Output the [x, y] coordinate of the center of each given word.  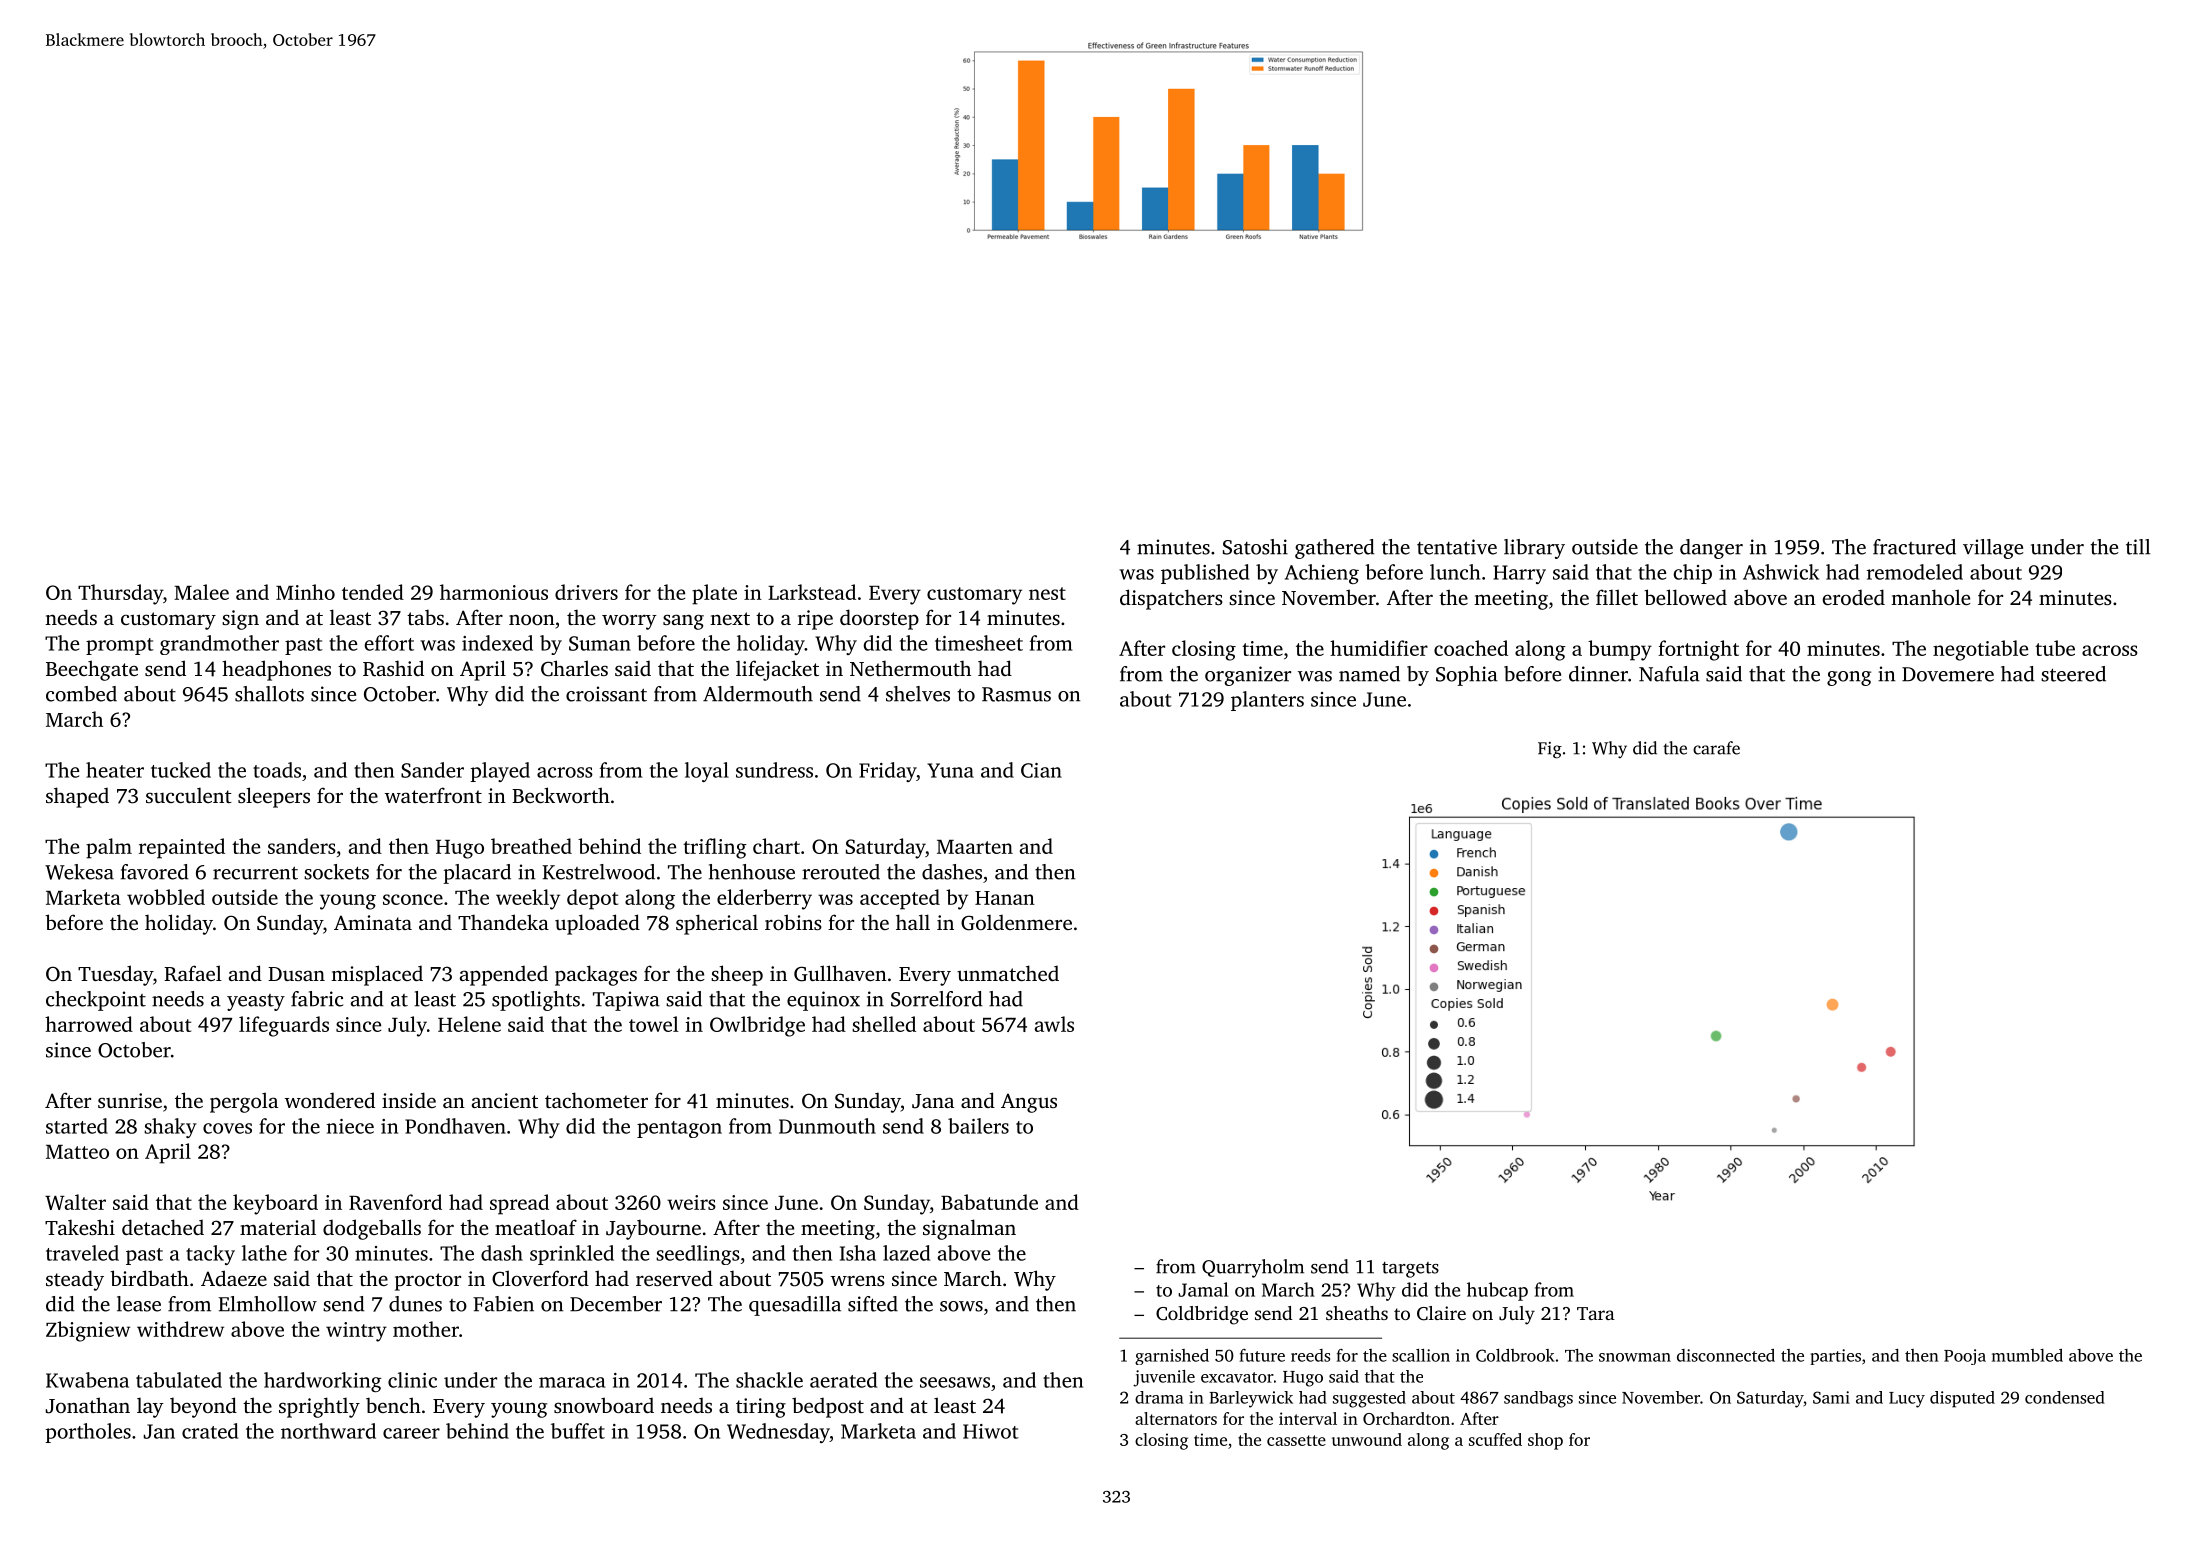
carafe [1716, 748]
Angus [1029, 1103]
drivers [586, 592]
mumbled [2027, 1355]
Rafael [193, 973]
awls [1054, 1024]
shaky [170, 1128]
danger [1711, 549]
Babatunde [989, 1202]
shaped [77, 797]
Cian [1041, 770]
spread [519, 1204]
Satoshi [1255, 547]
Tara [1596, 1313]
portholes [88, 1433]
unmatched [1008, 973]
